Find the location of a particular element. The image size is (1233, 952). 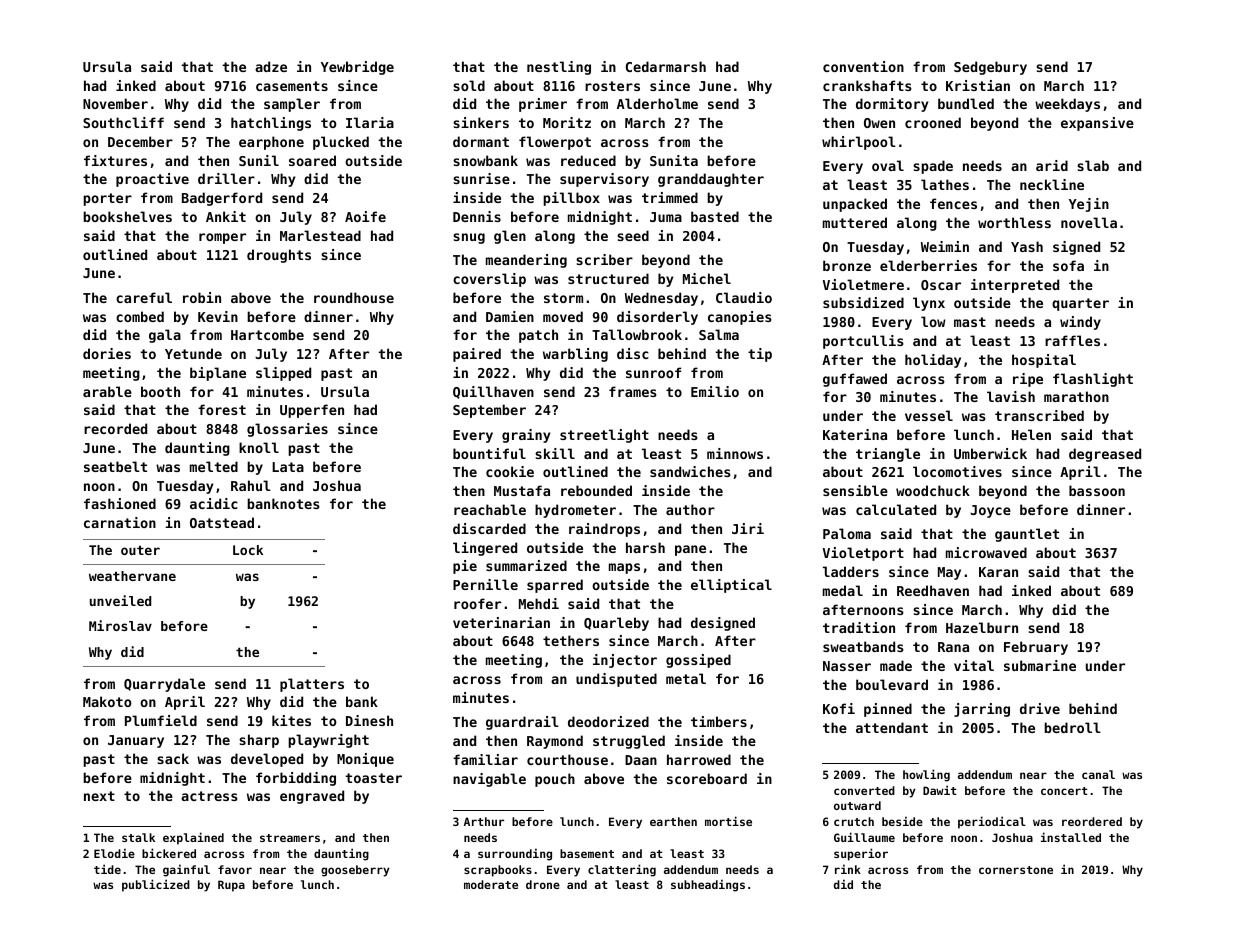

gooseberry is located at coordinates (355, 871).
